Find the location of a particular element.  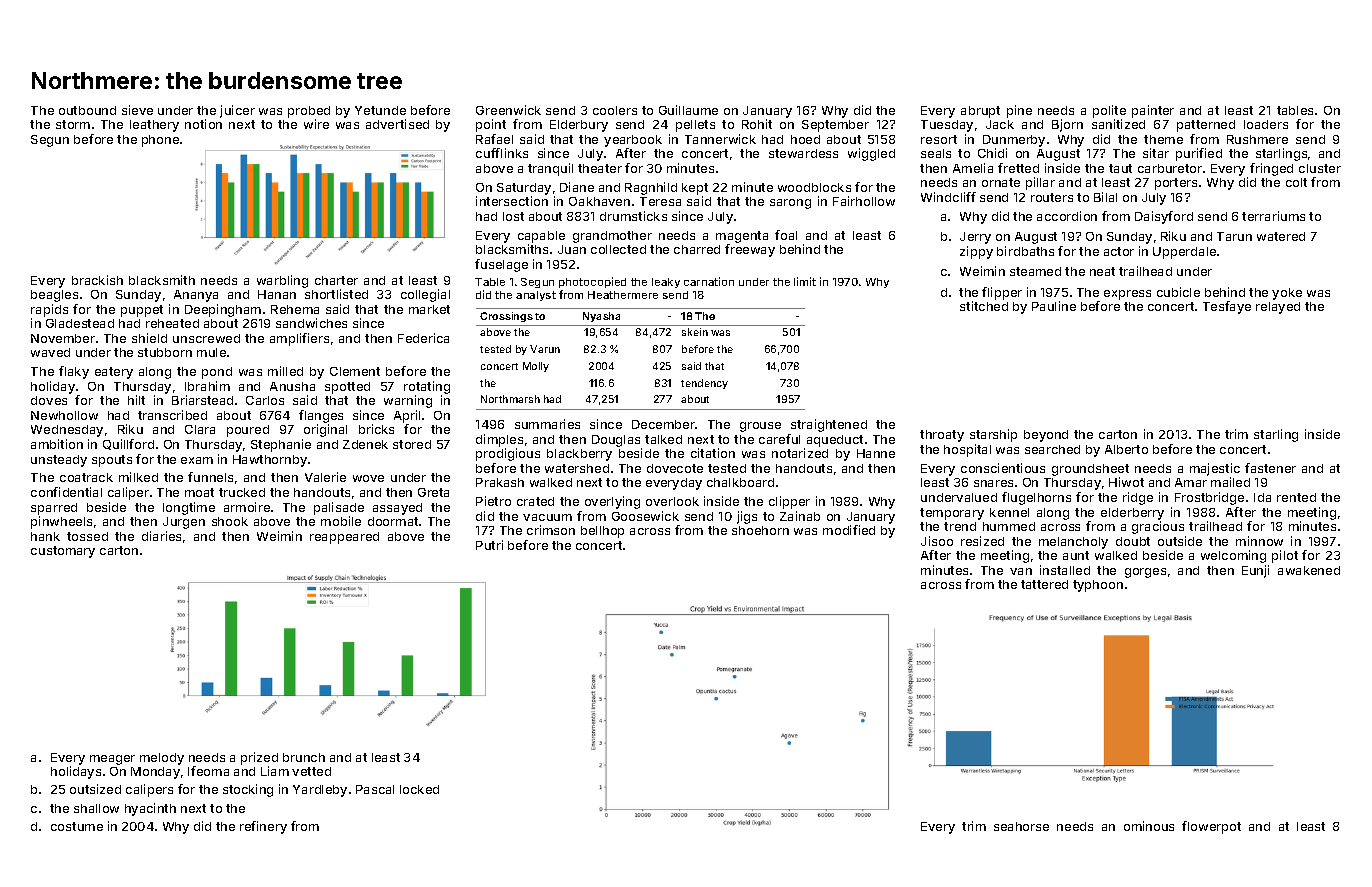

juicer is located at coordinates (237, 111).
